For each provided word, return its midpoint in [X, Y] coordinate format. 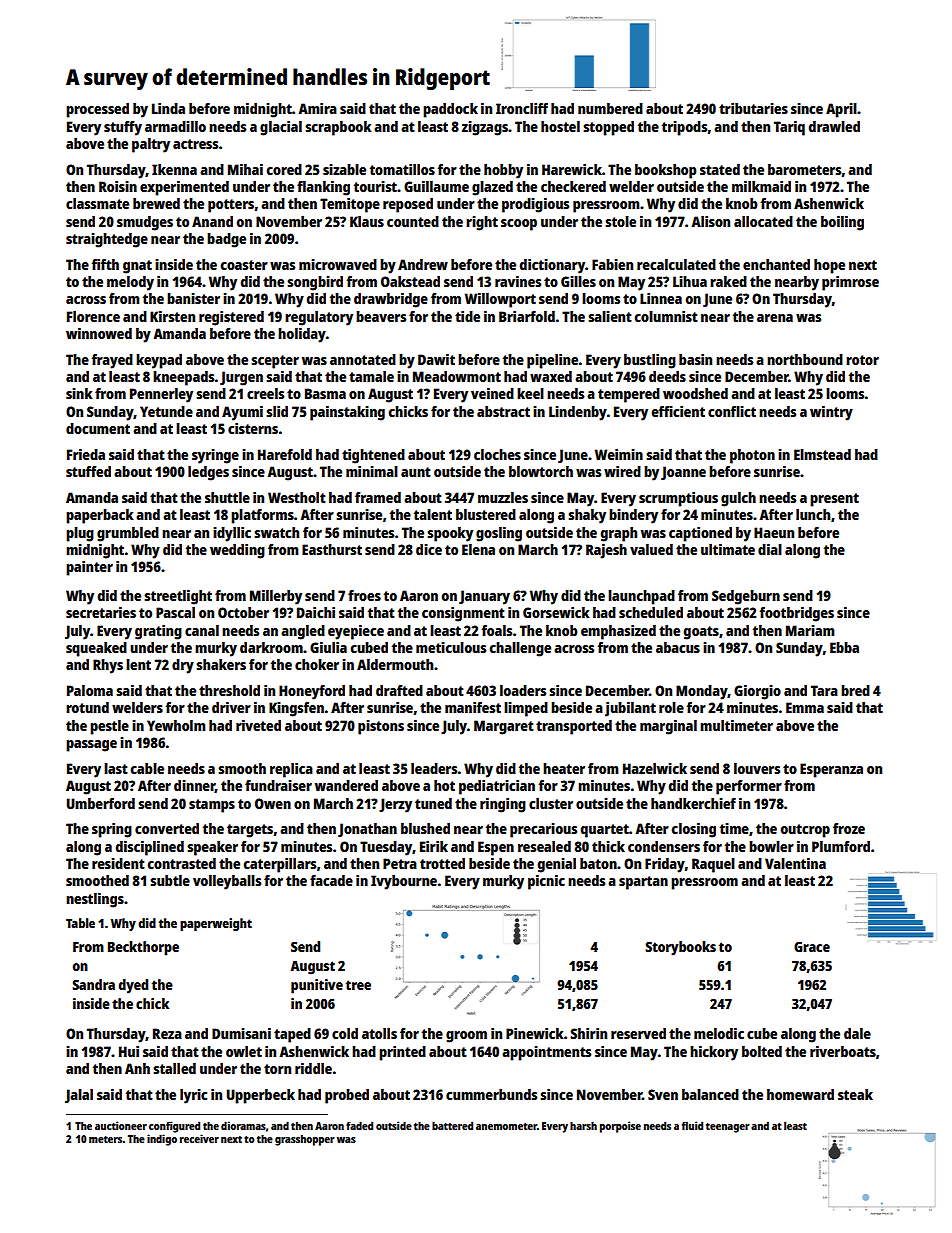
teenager [728, 1128]
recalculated [676, 264]
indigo [162, 1140]
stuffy [123, 128]
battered [452, 1125]
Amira [317, 108]
